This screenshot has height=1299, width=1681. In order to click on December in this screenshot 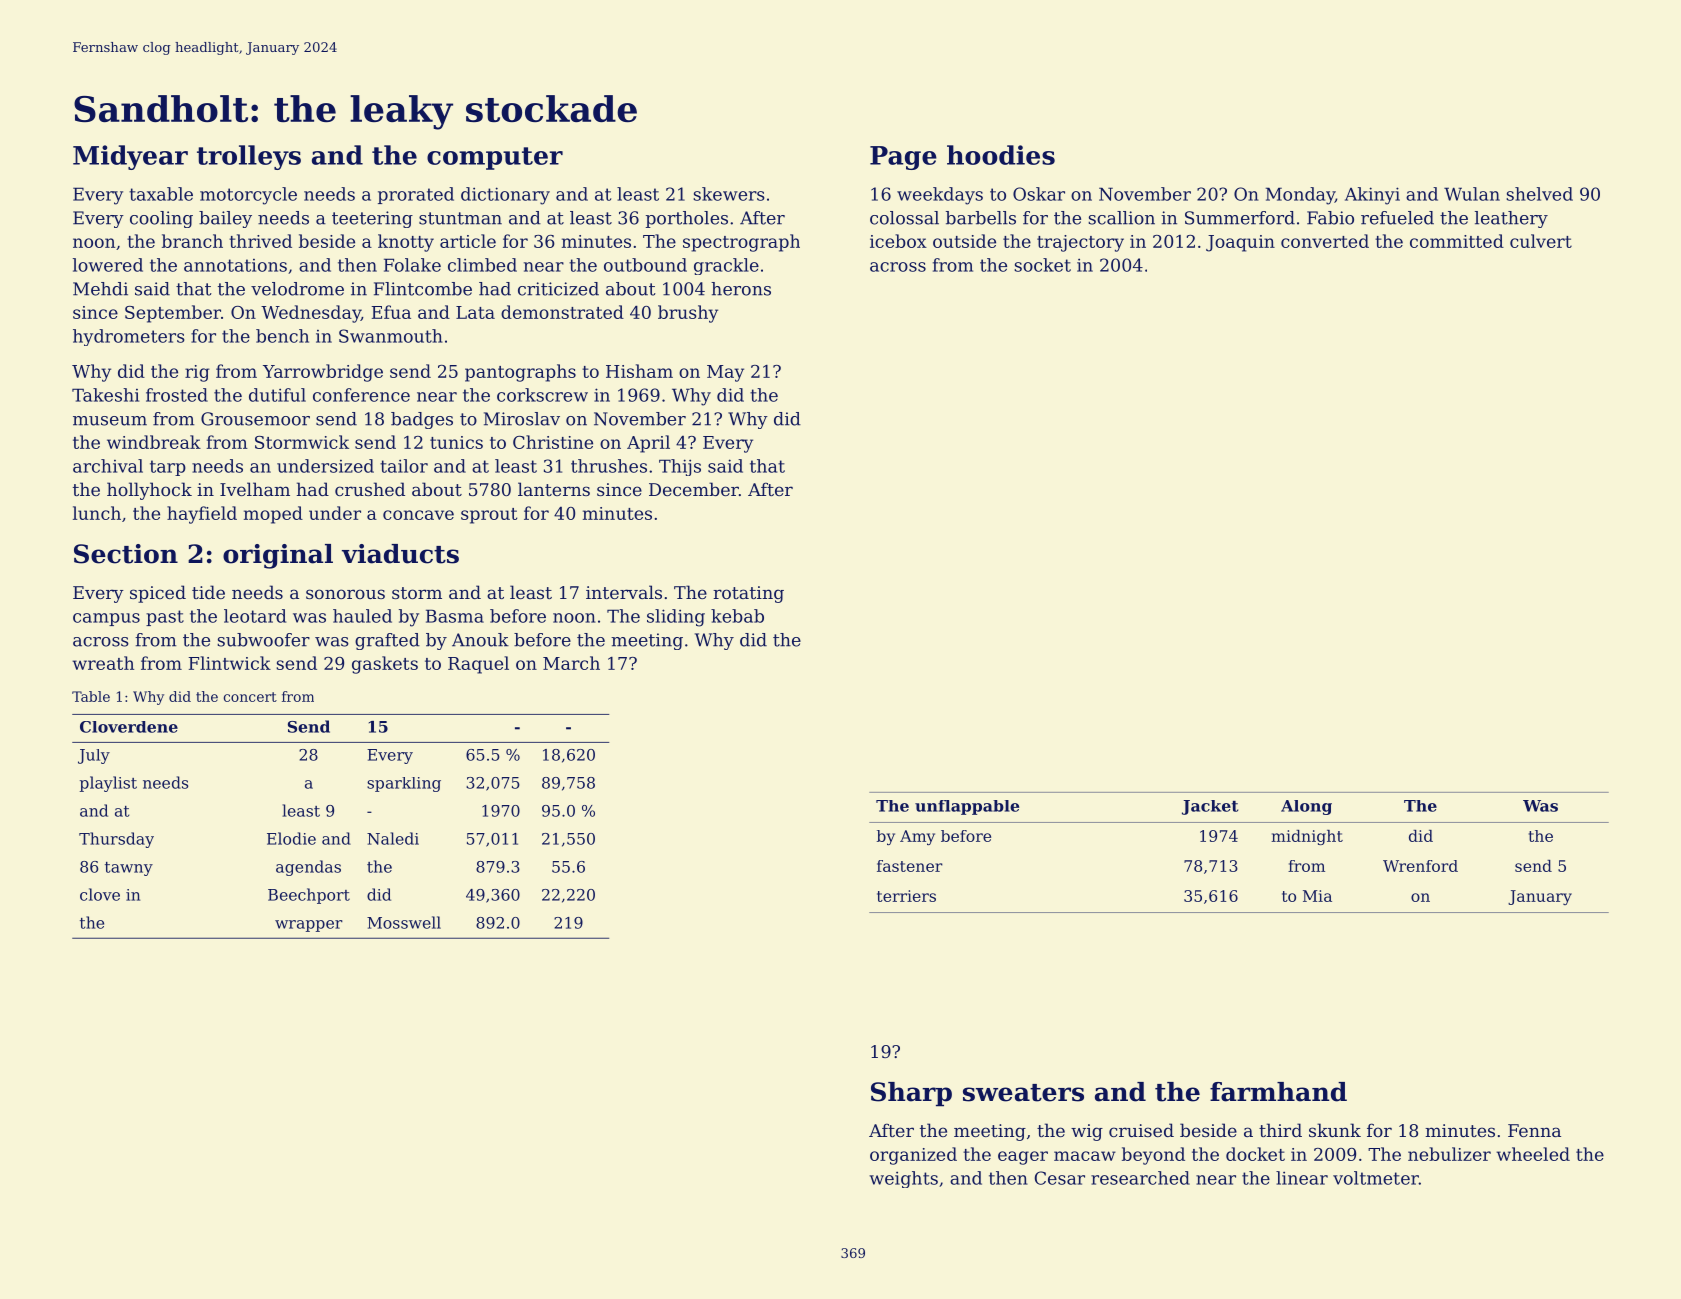, I will do `click(694, 489)`.
